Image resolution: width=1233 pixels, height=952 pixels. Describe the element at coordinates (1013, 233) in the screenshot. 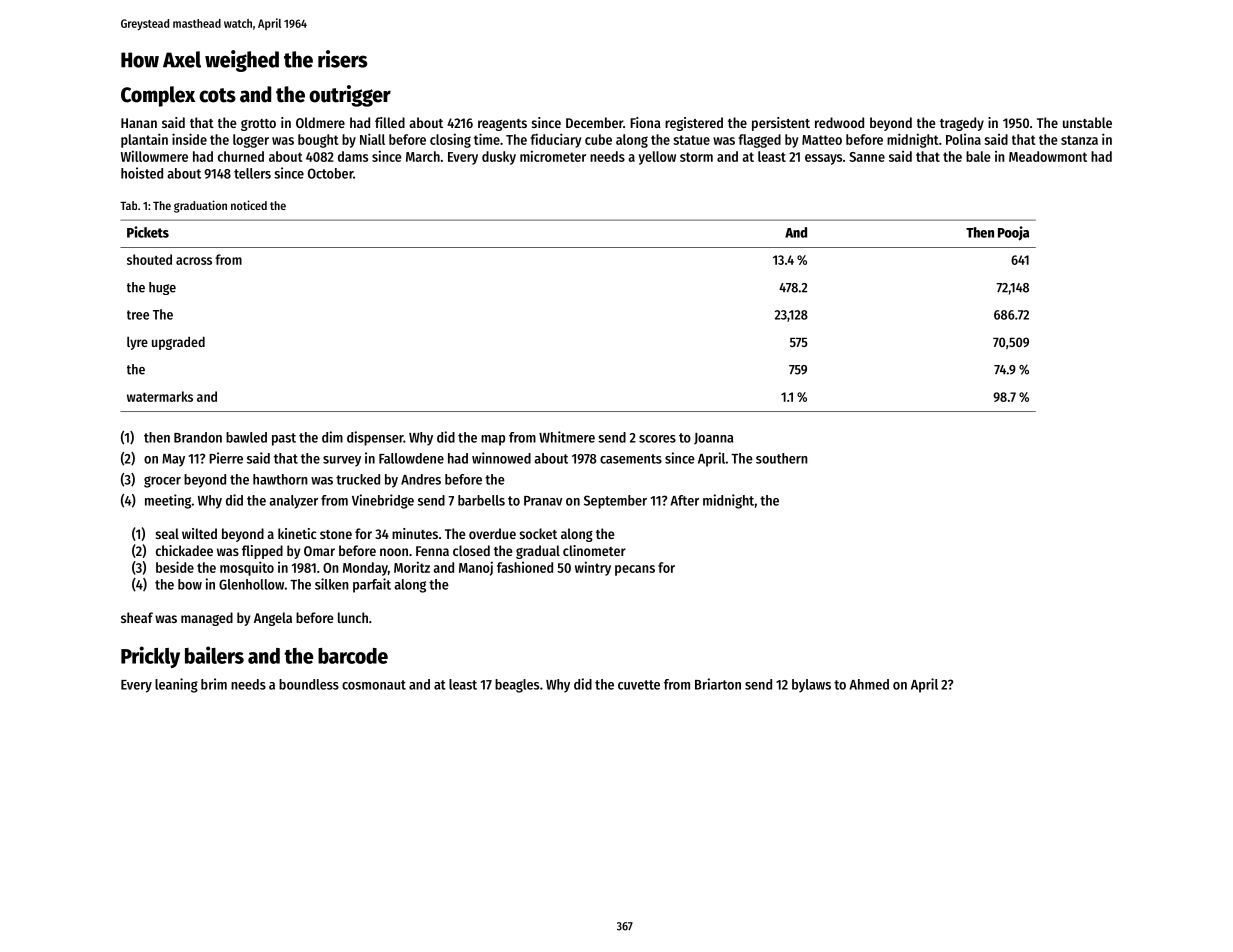

I see `Pooja` at that location.
